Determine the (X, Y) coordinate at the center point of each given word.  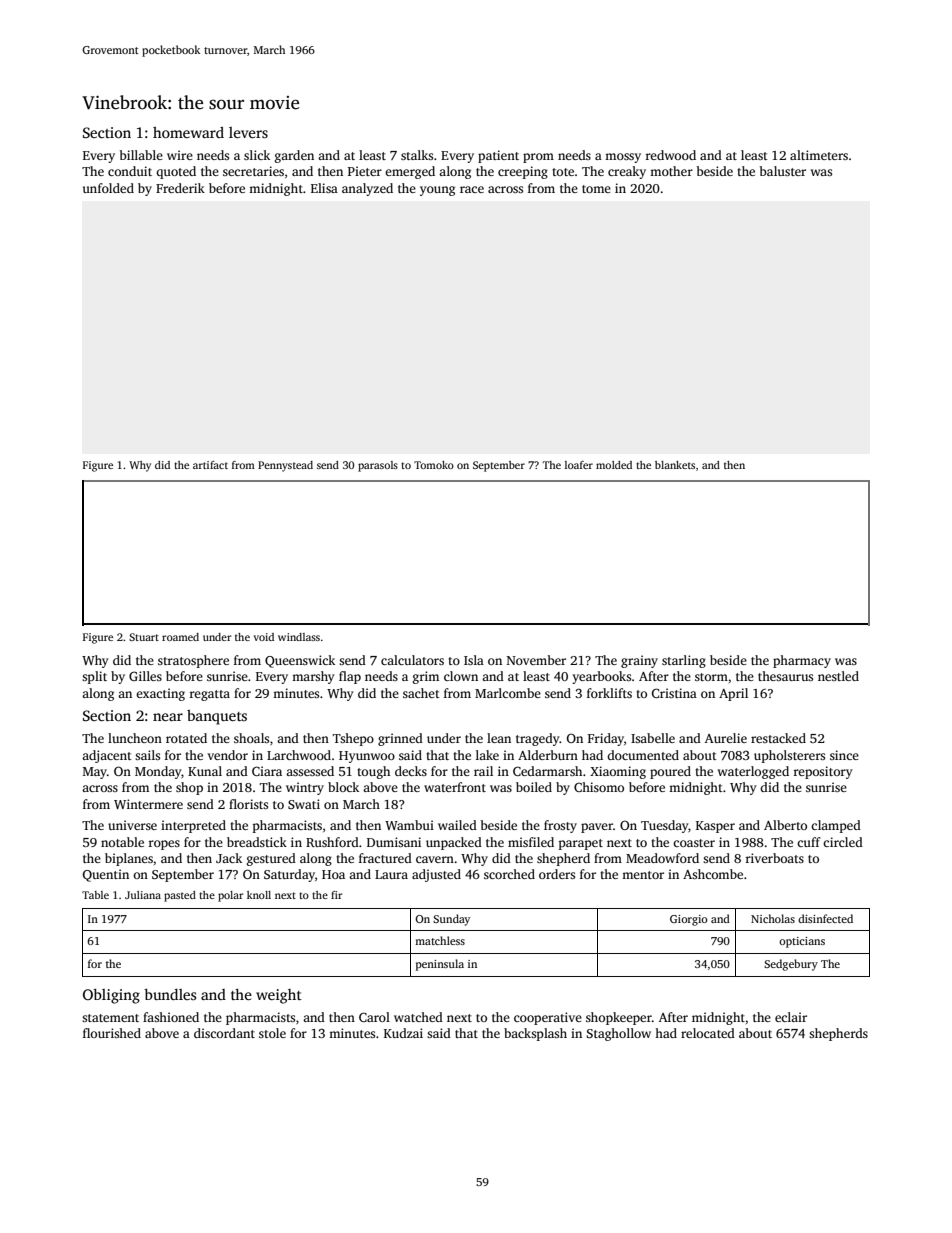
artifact (210, 465)
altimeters (819, 155)
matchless (440, 940)
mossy (623, 158)
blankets (675, 465)
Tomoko (434, 465)
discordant (224, 1033)
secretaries (253, 171)
